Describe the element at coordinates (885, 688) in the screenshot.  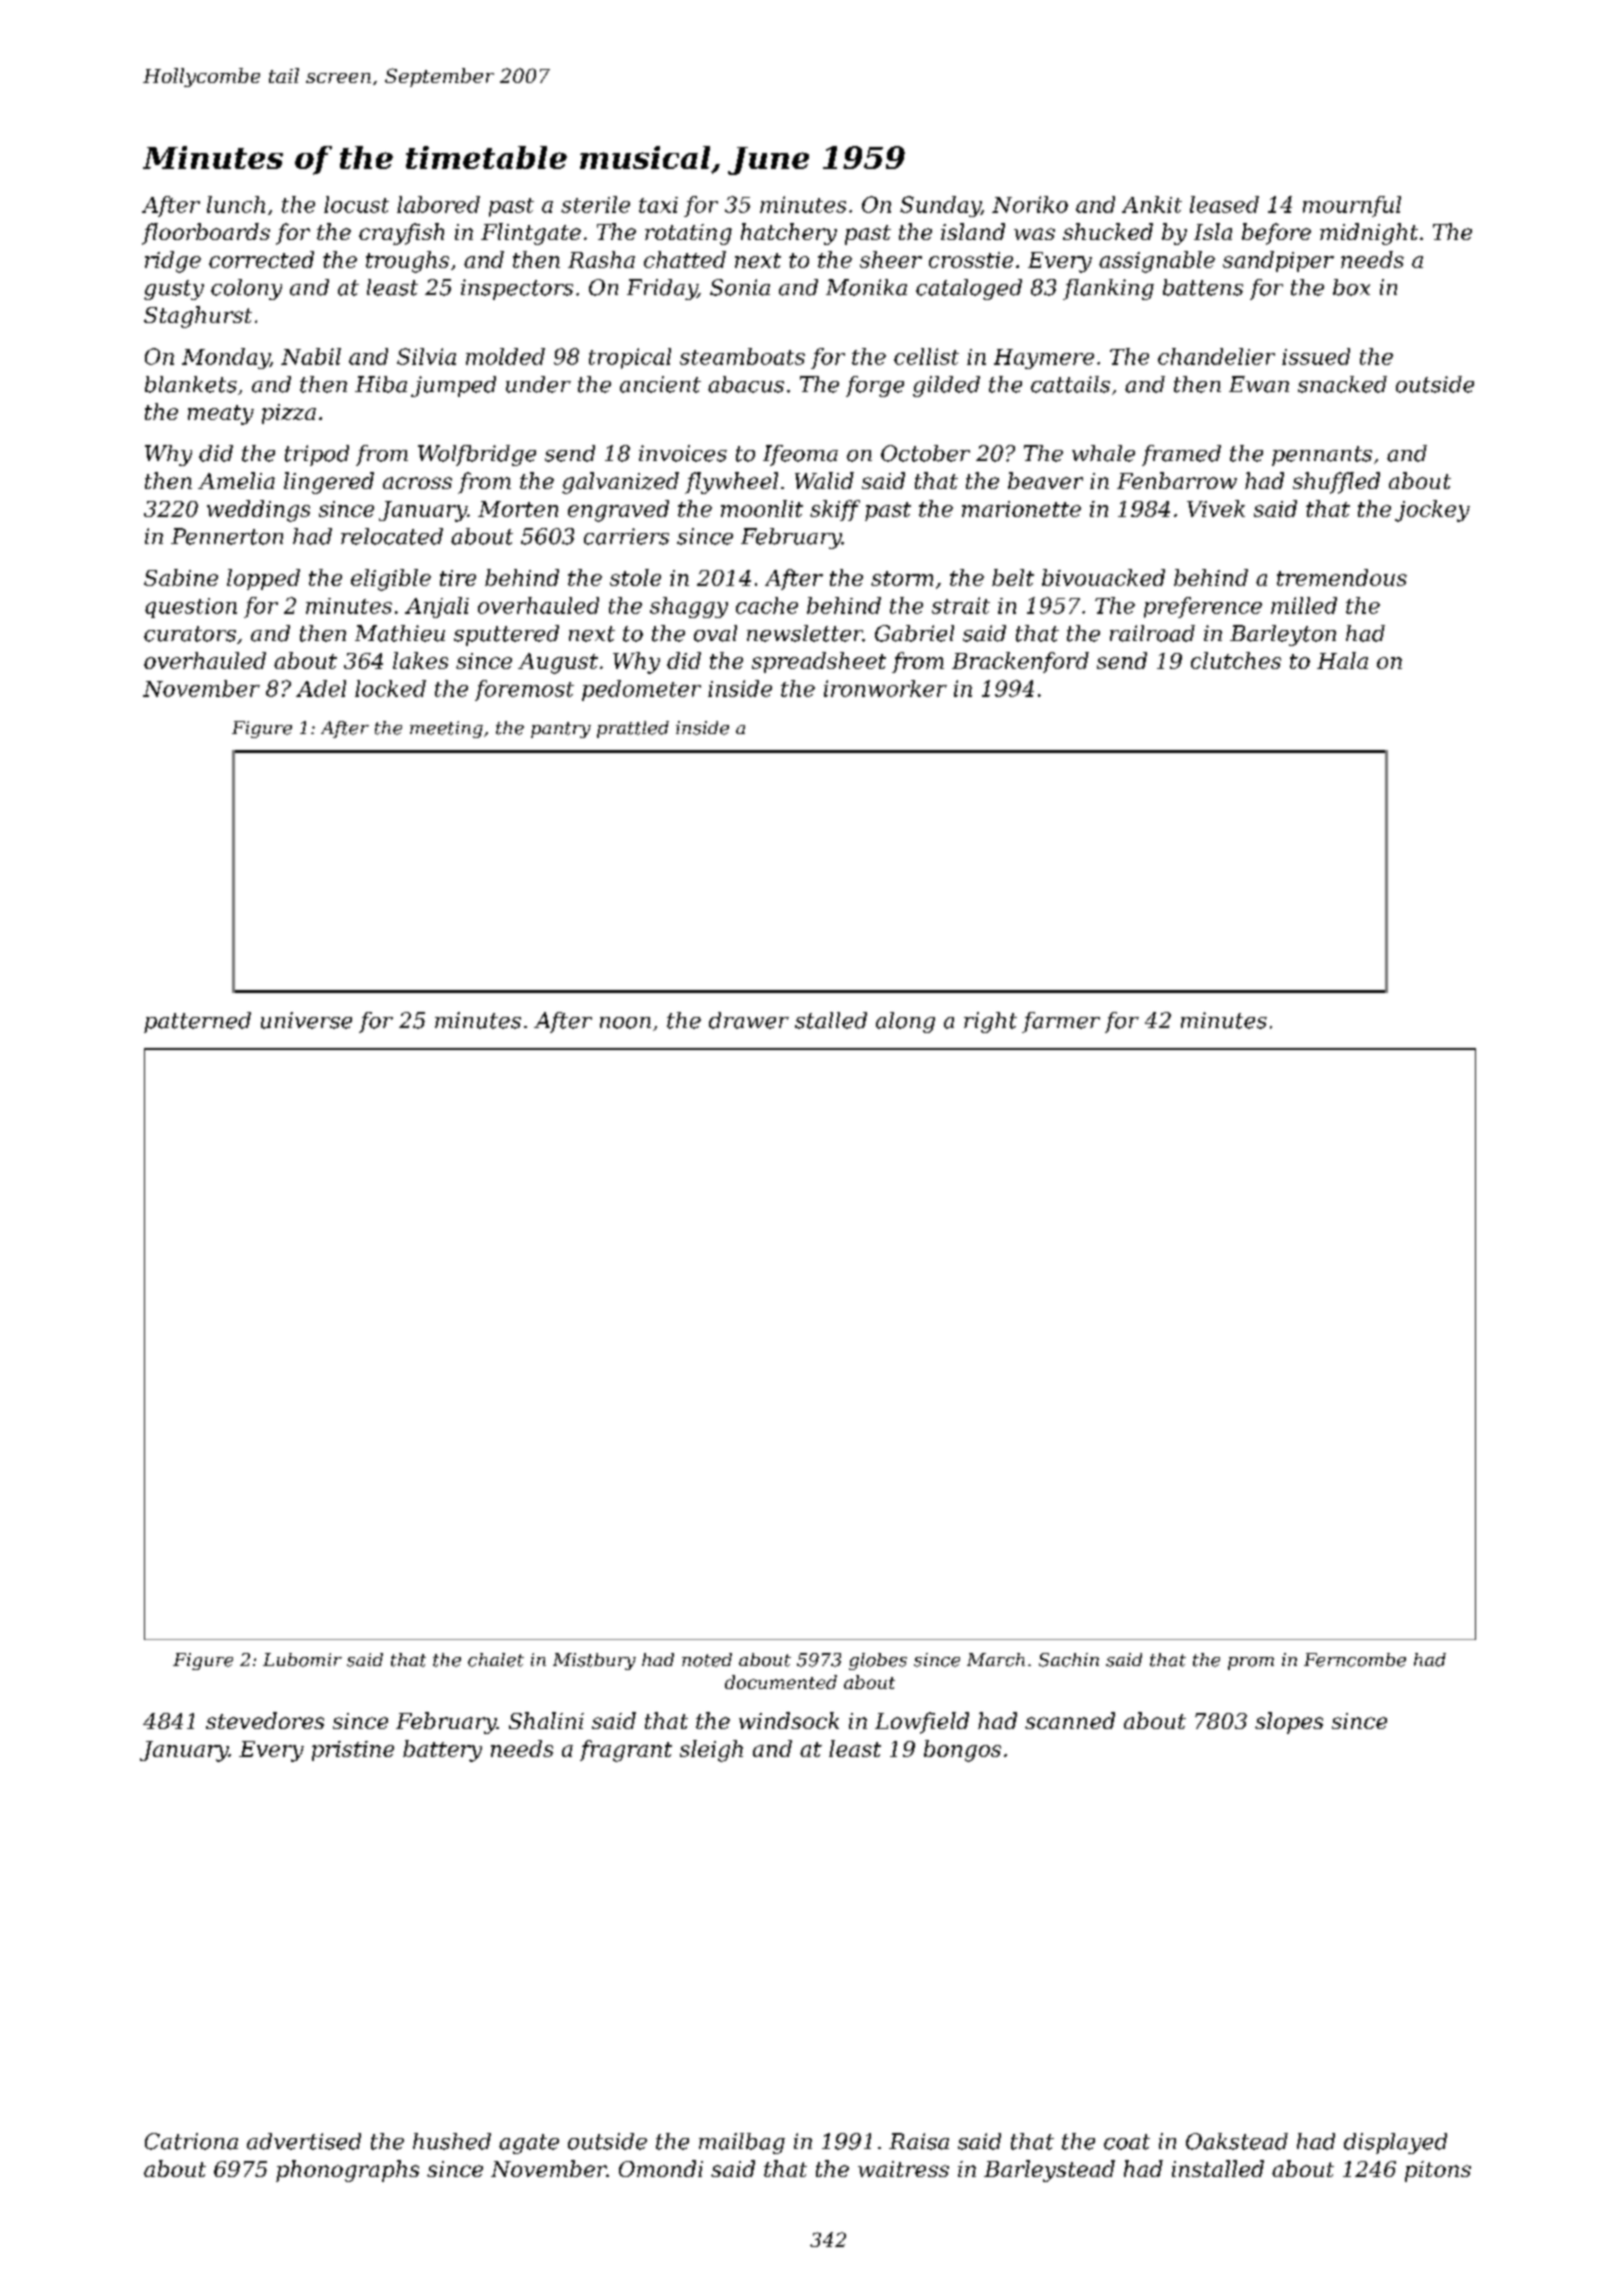
I see `ironworker` at that location.
